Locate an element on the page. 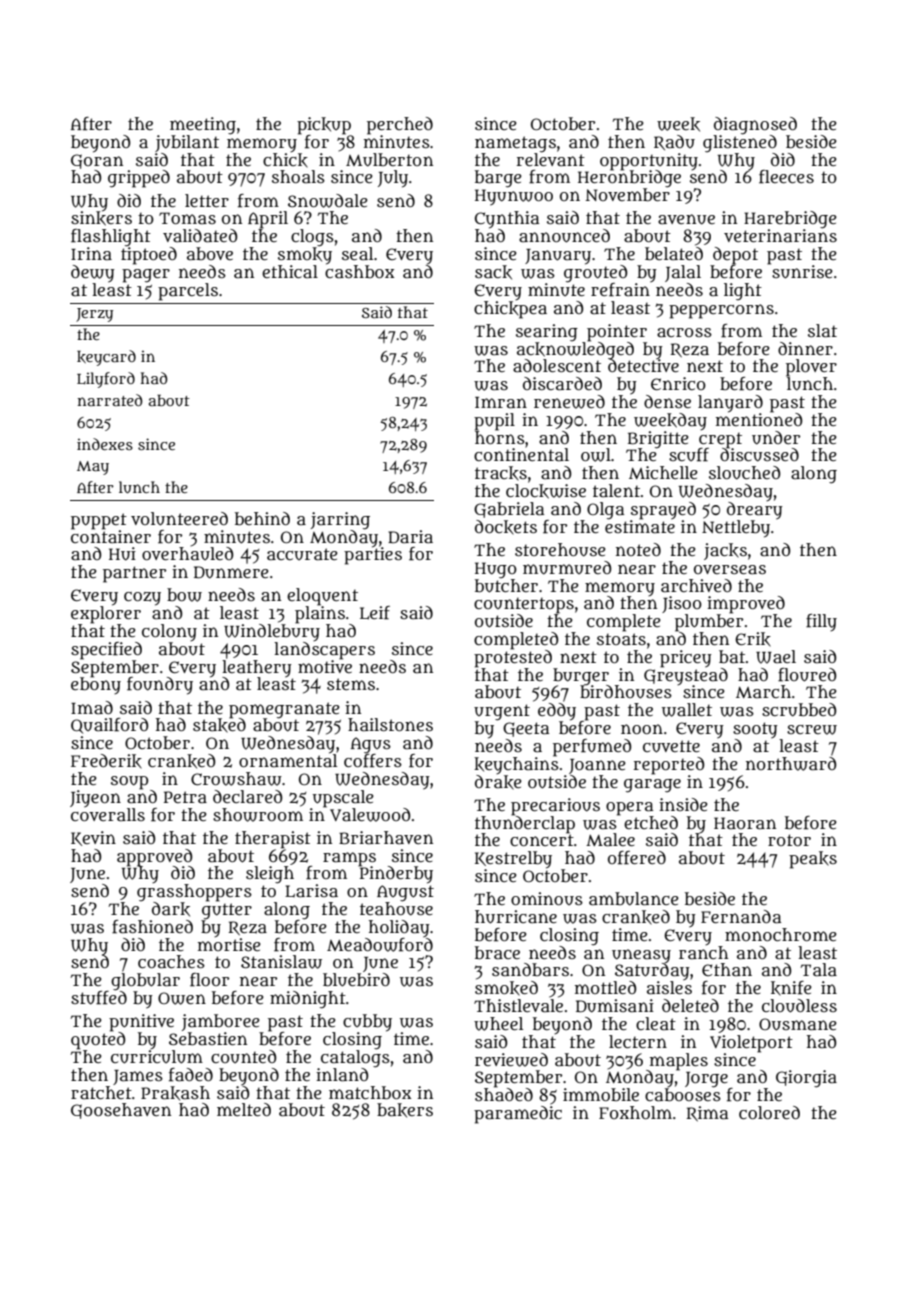 This image has width=908, height=1316. relevant is located at coordinates (551, 159).
